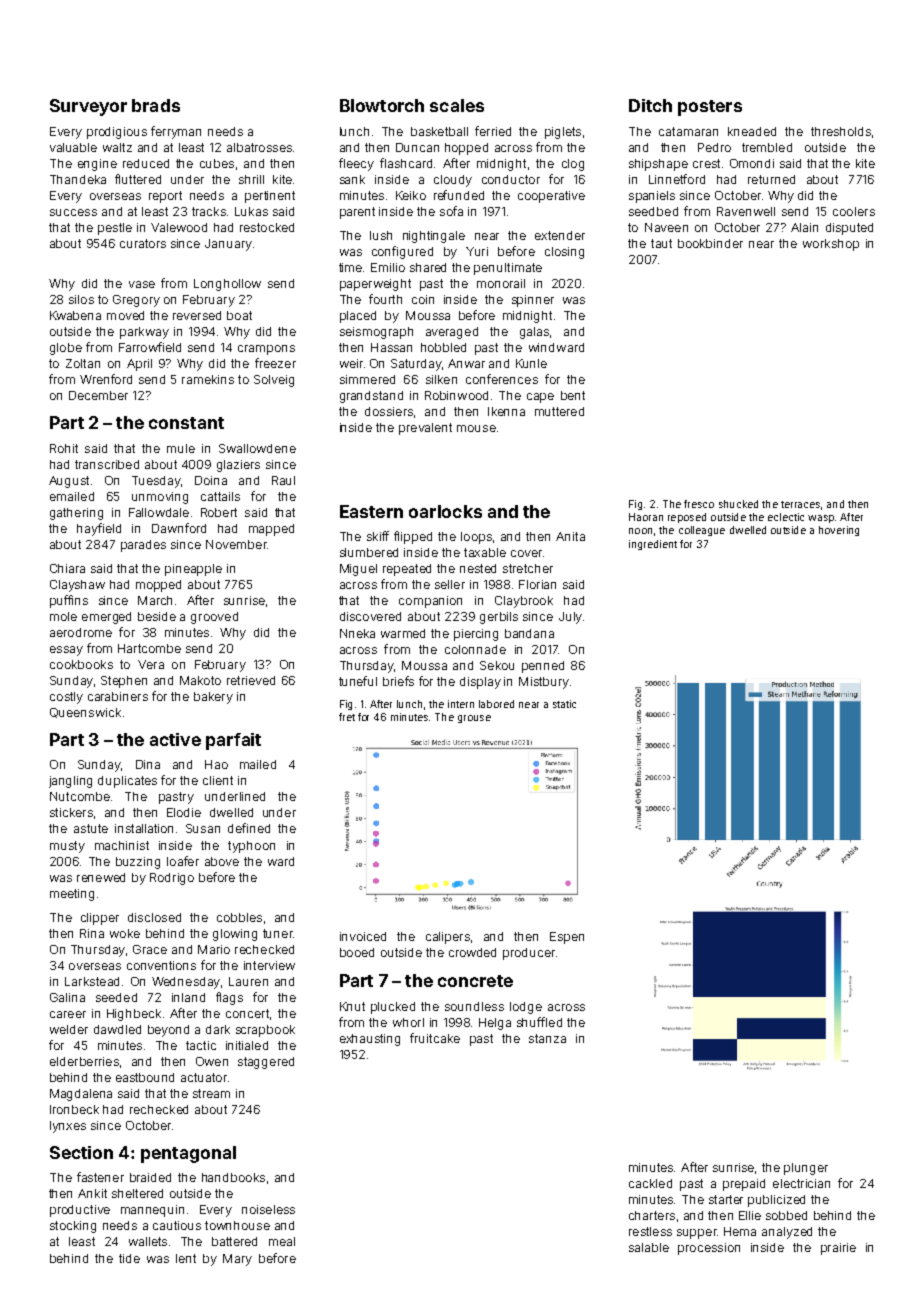 This screenshot has height=1308, width=924. I want to click on brads, so click(156, 105).
